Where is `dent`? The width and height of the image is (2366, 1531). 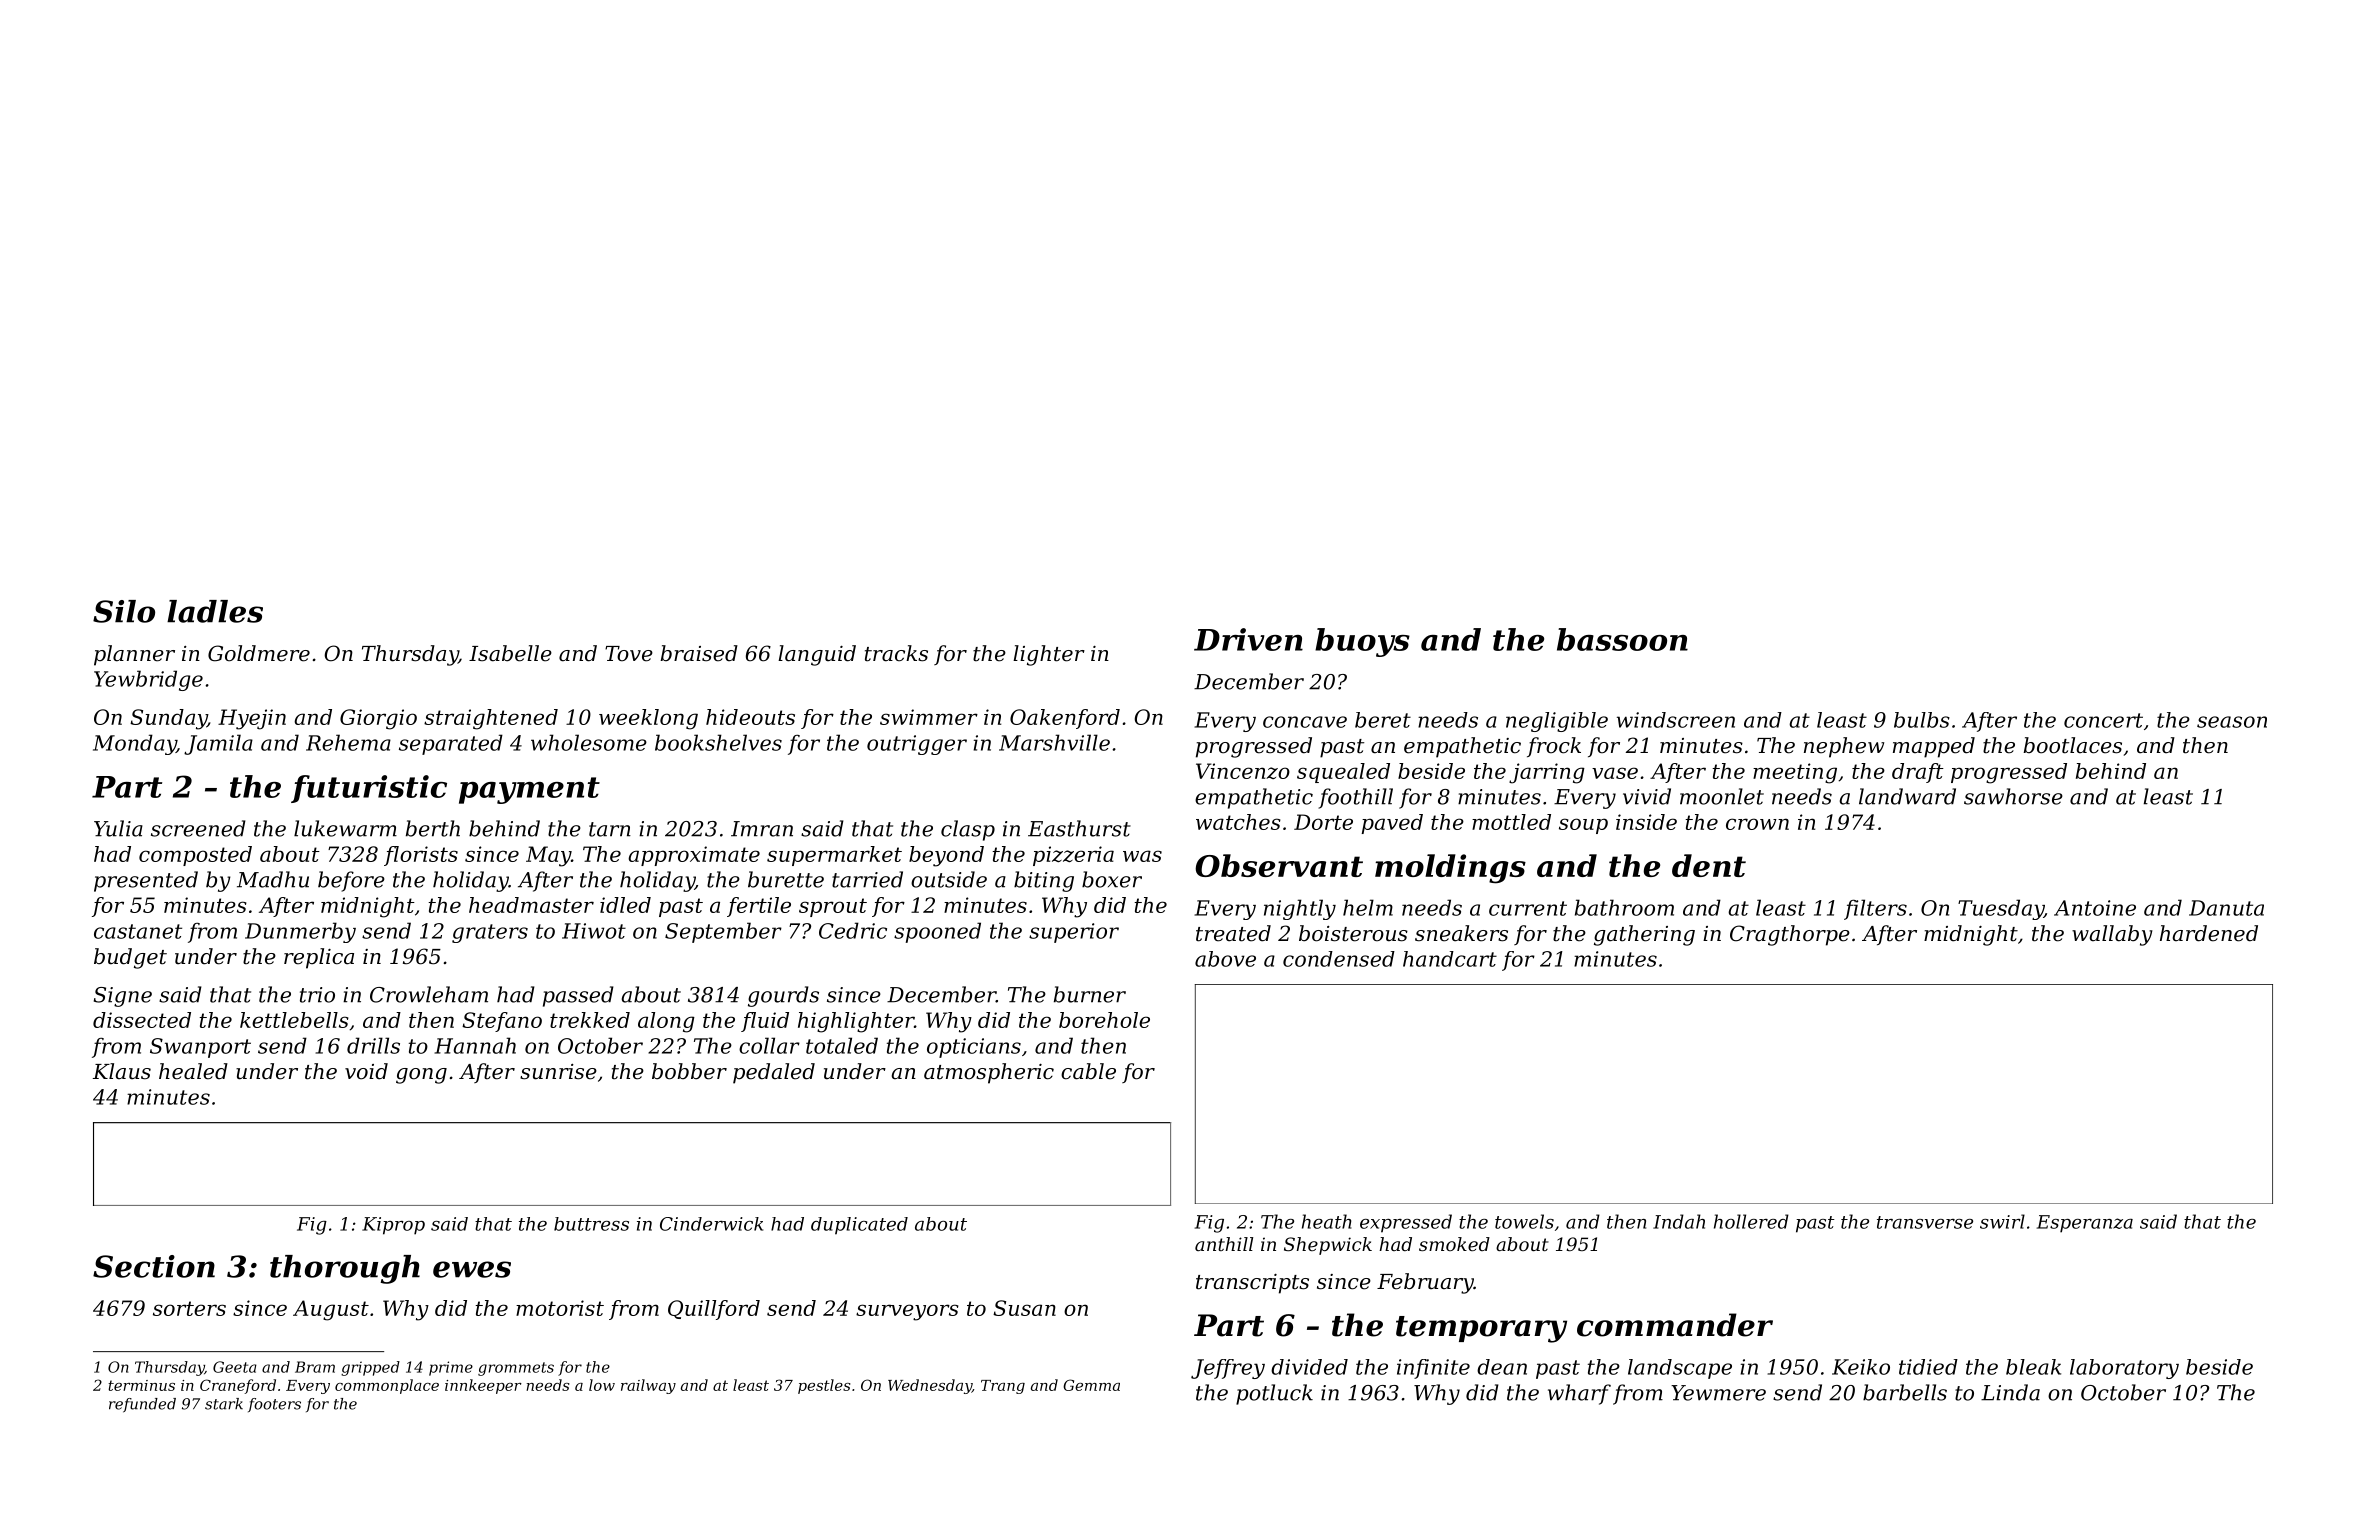 dent is located at coordinates (1709, 865).
